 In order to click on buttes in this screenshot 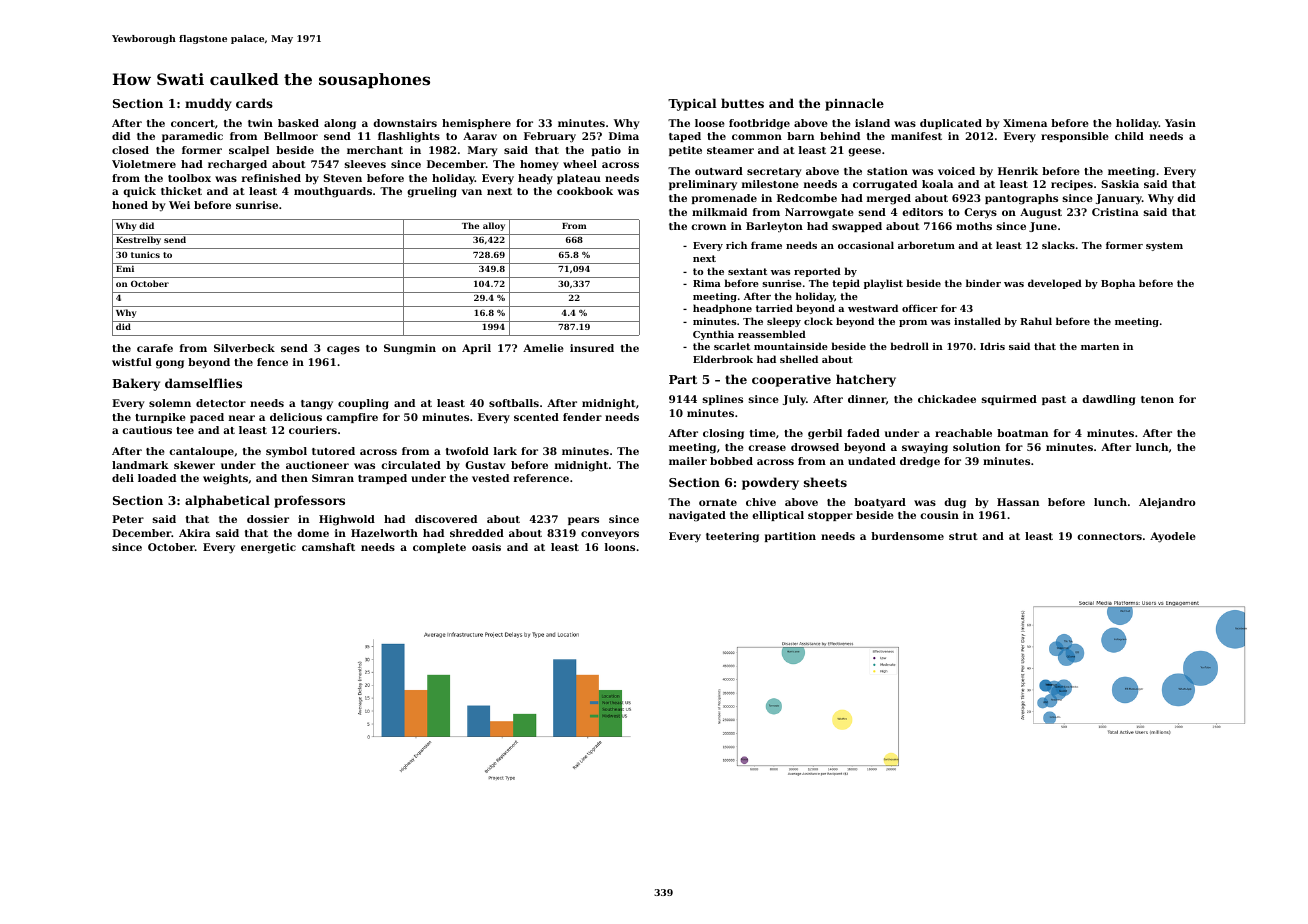, I will do `click(742, 103)`.
